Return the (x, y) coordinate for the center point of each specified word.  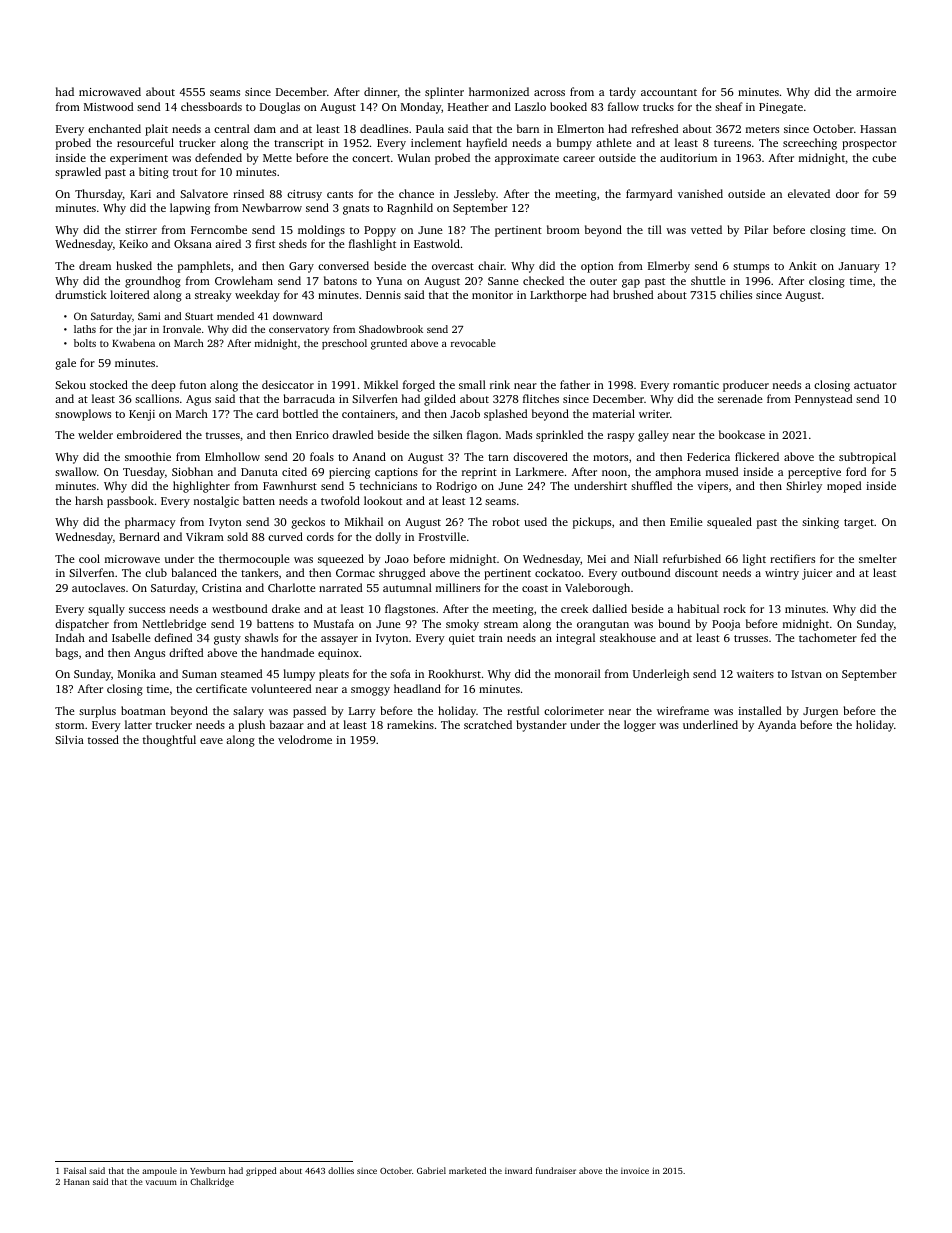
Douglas (280, 108)
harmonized (499, 91)
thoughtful (169, 741)
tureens (732, 143)
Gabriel (431, 1170)
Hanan (77, 1182)
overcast (453, 266)
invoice (635, 1171)
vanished (700, 193)
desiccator (288, 384)
